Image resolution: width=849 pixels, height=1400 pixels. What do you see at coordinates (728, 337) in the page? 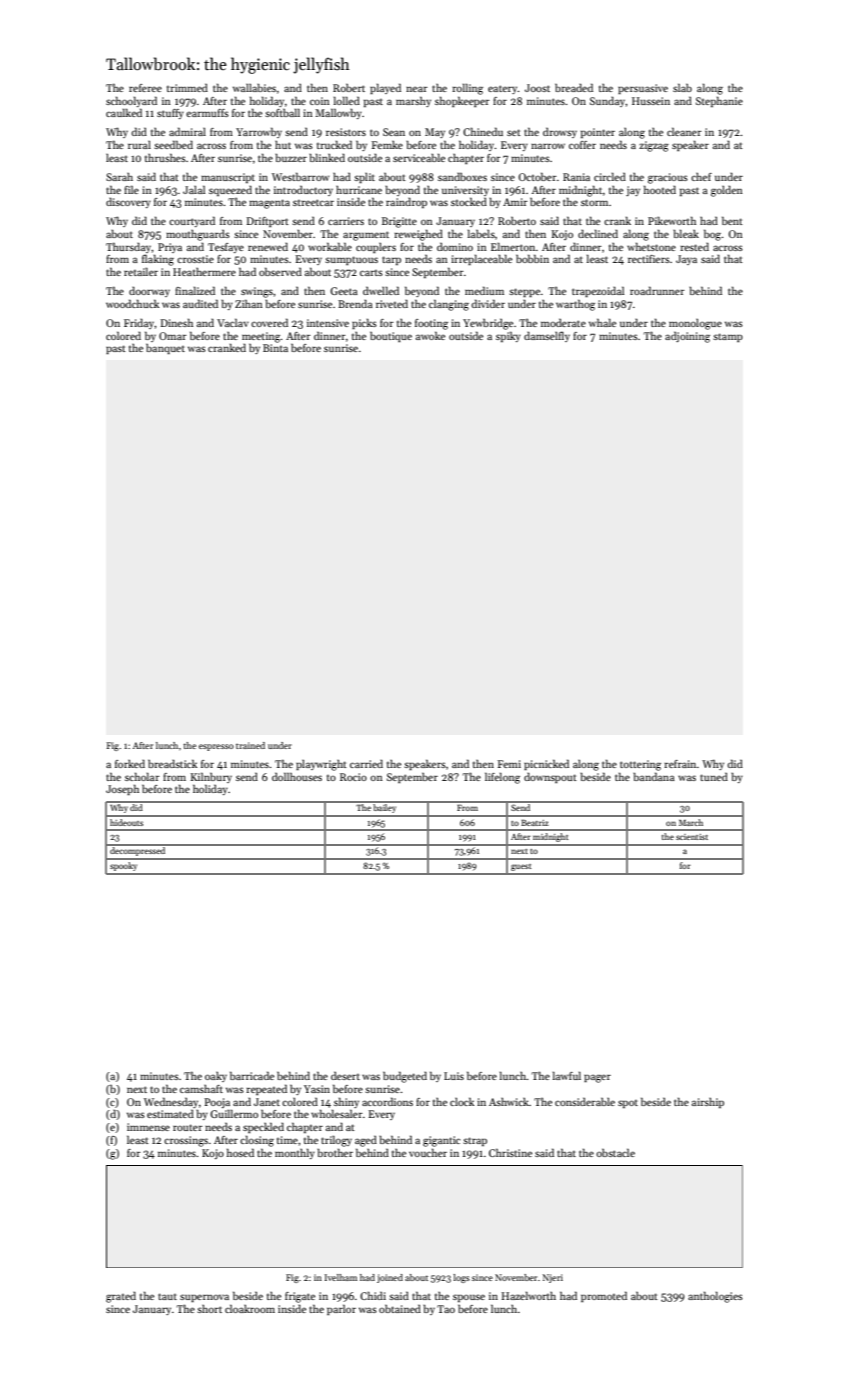
I see `stamp` at bounding box center [728, 337].
